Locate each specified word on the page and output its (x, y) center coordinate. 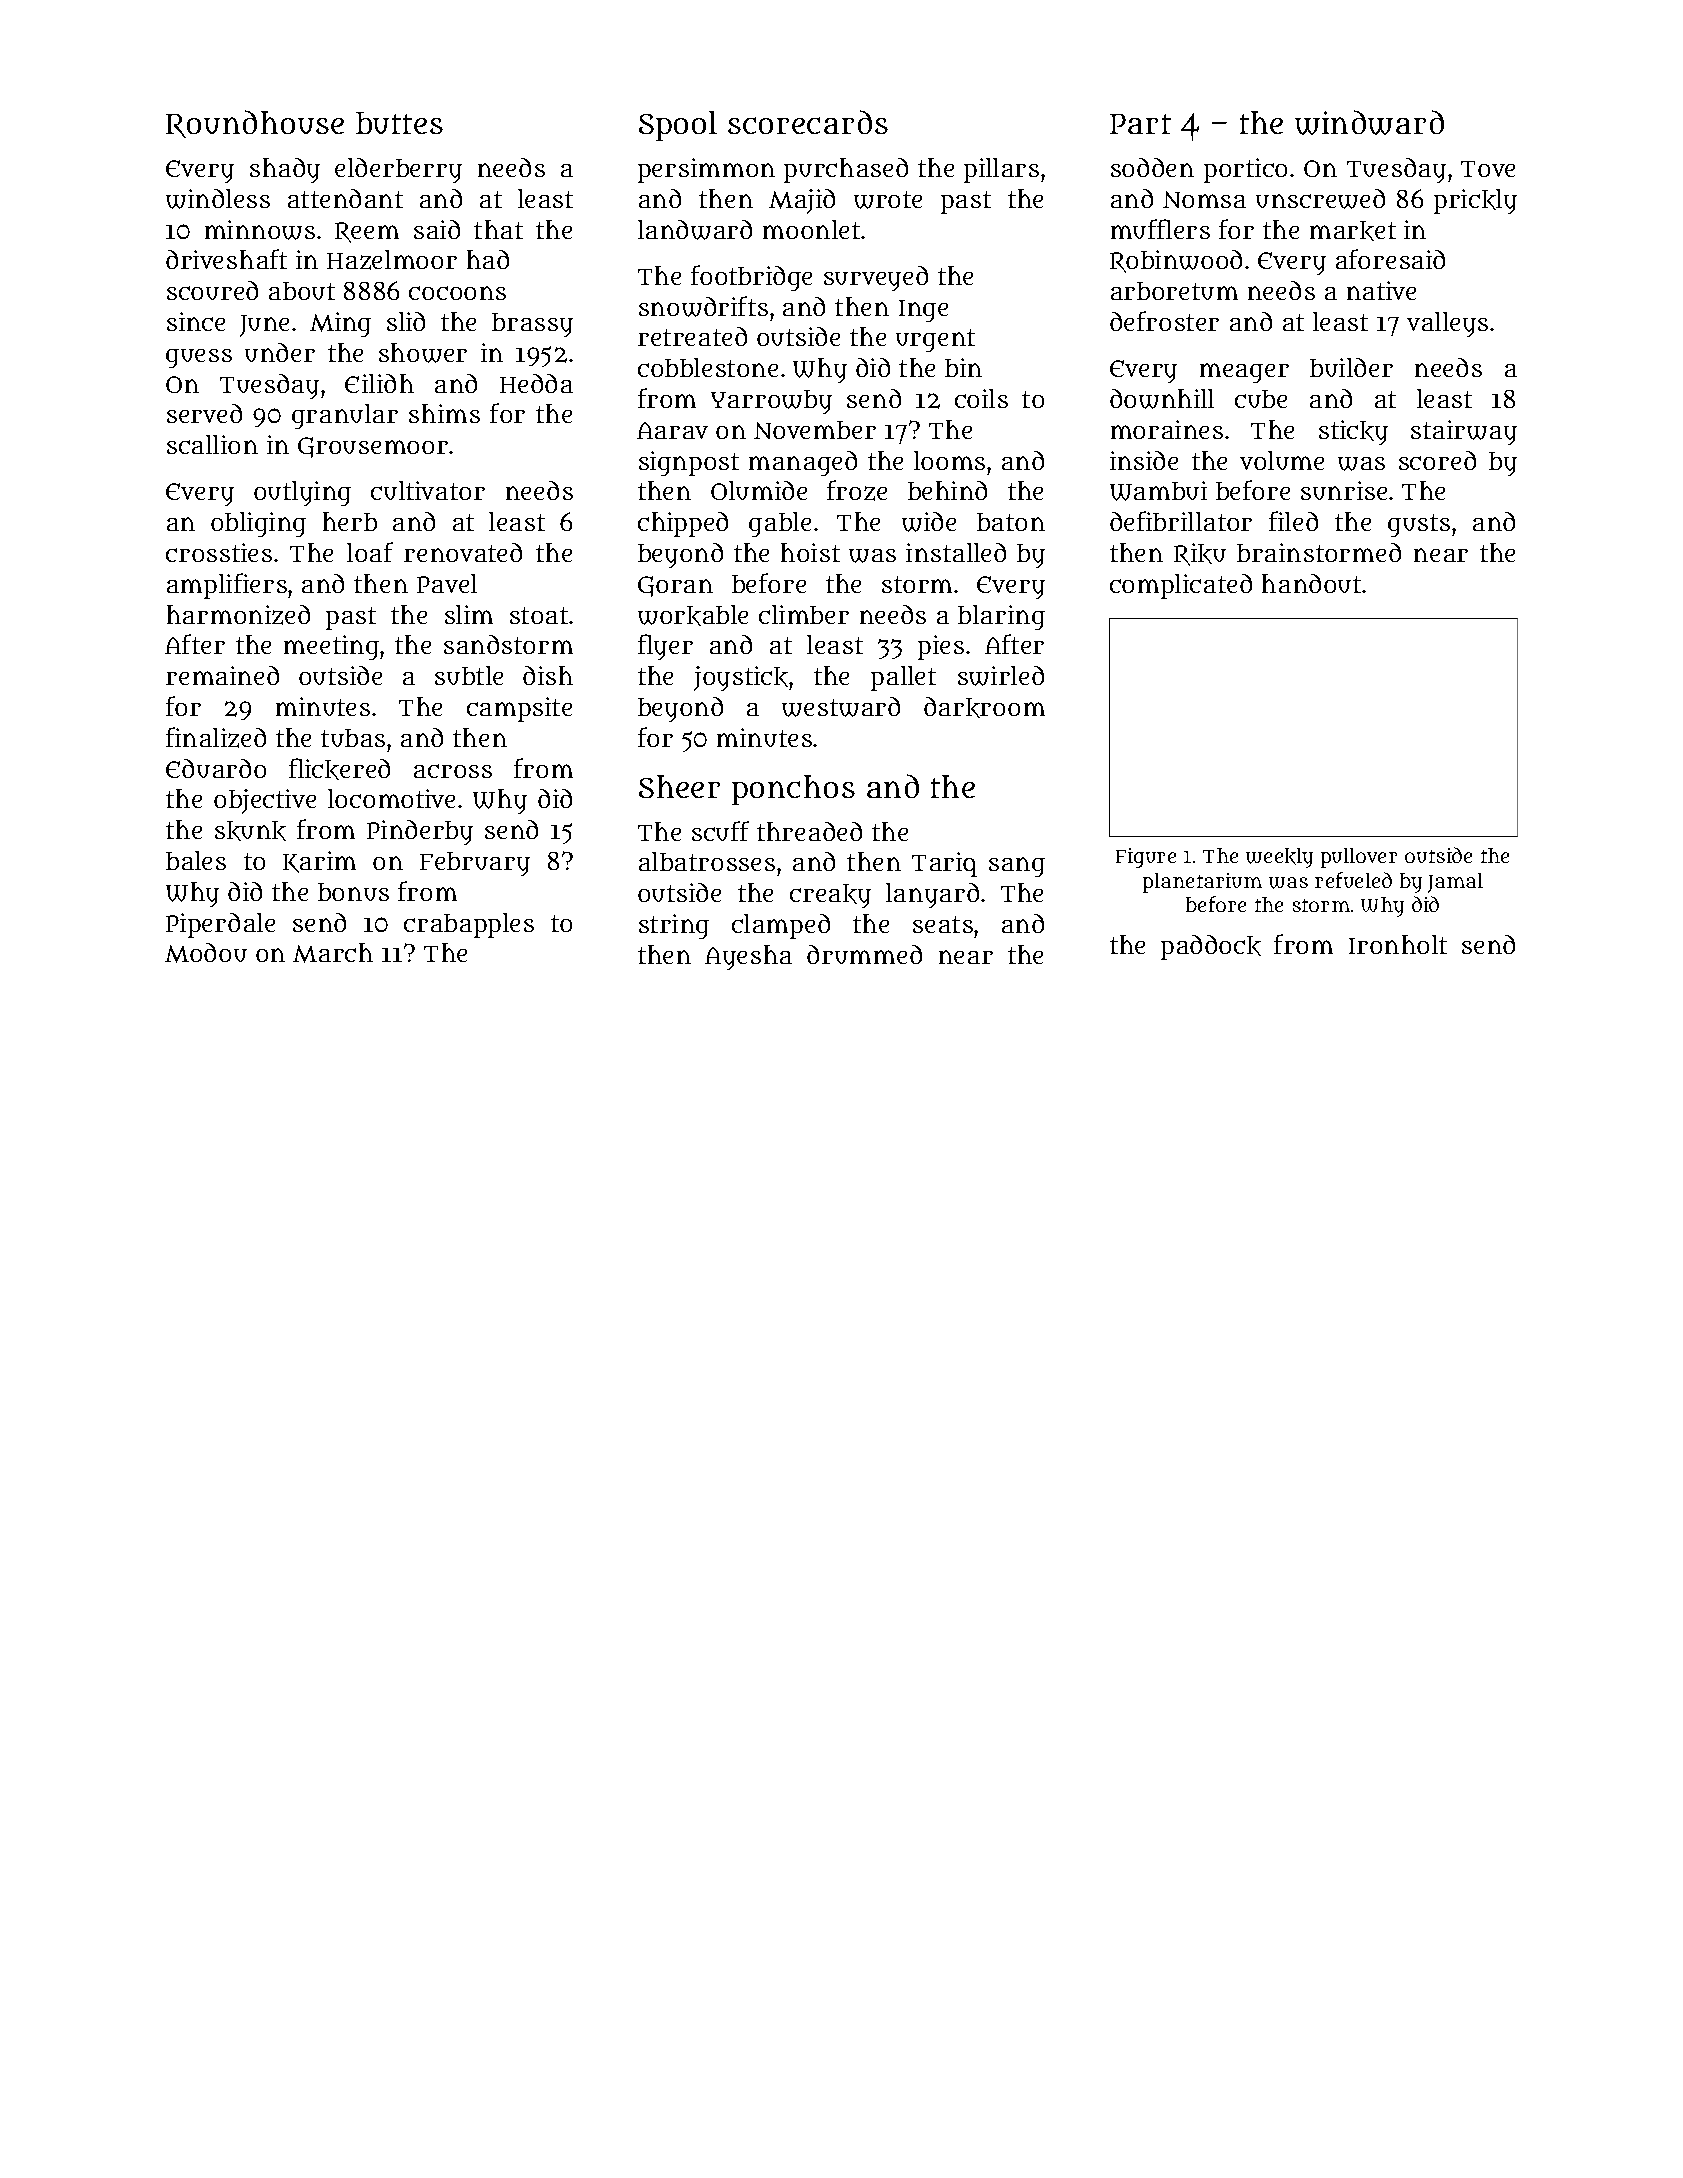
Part (1140, 124)
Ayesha (748, 957)
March (333, 953)
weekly (1279, 858)
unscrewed (1320, 199)
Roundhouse (255, 124)
